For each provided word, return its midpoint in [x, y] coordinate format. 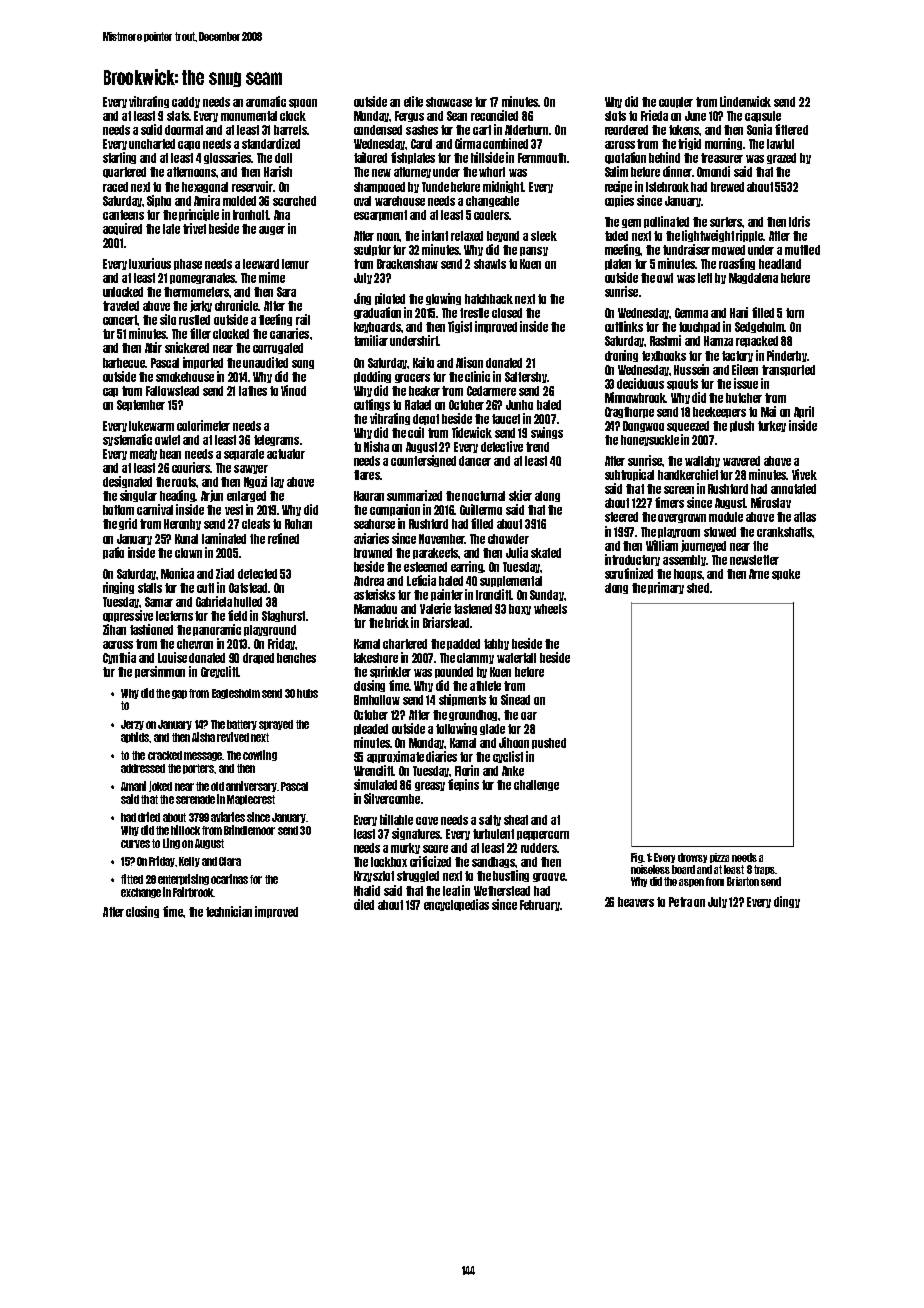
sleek [544, 236]
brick [397, 622]
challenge [536, 785]
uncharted [152, 144]
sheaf [516, 820]
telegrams [276, 440]
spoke [786, 574]
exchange [141, 893]
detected [257, 574]
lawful [780, 144]
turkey [772, 426]
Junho [519, 405]
